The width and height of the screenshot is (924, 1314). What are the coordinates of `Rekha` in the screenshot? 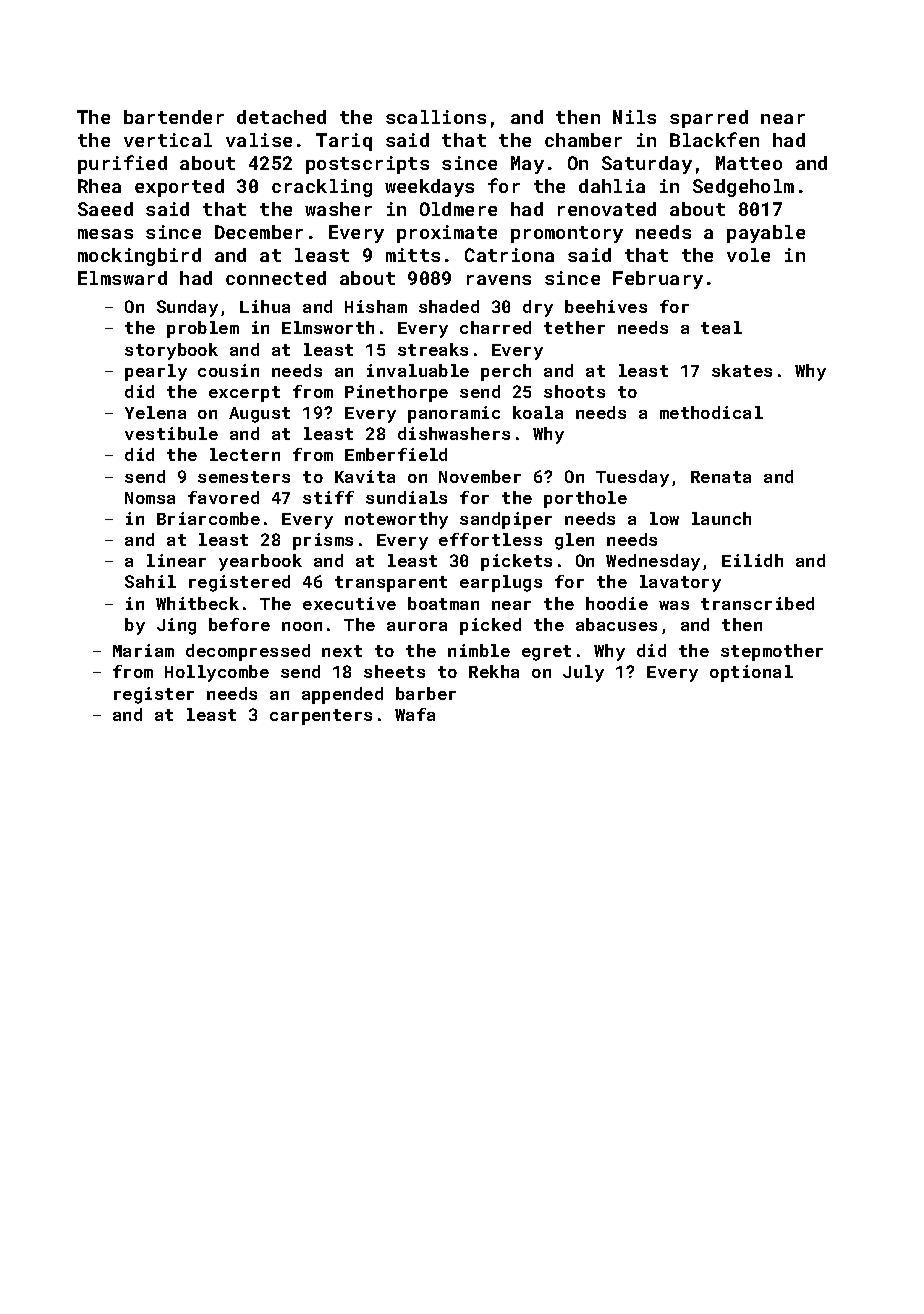 It's located at (494, 671).
